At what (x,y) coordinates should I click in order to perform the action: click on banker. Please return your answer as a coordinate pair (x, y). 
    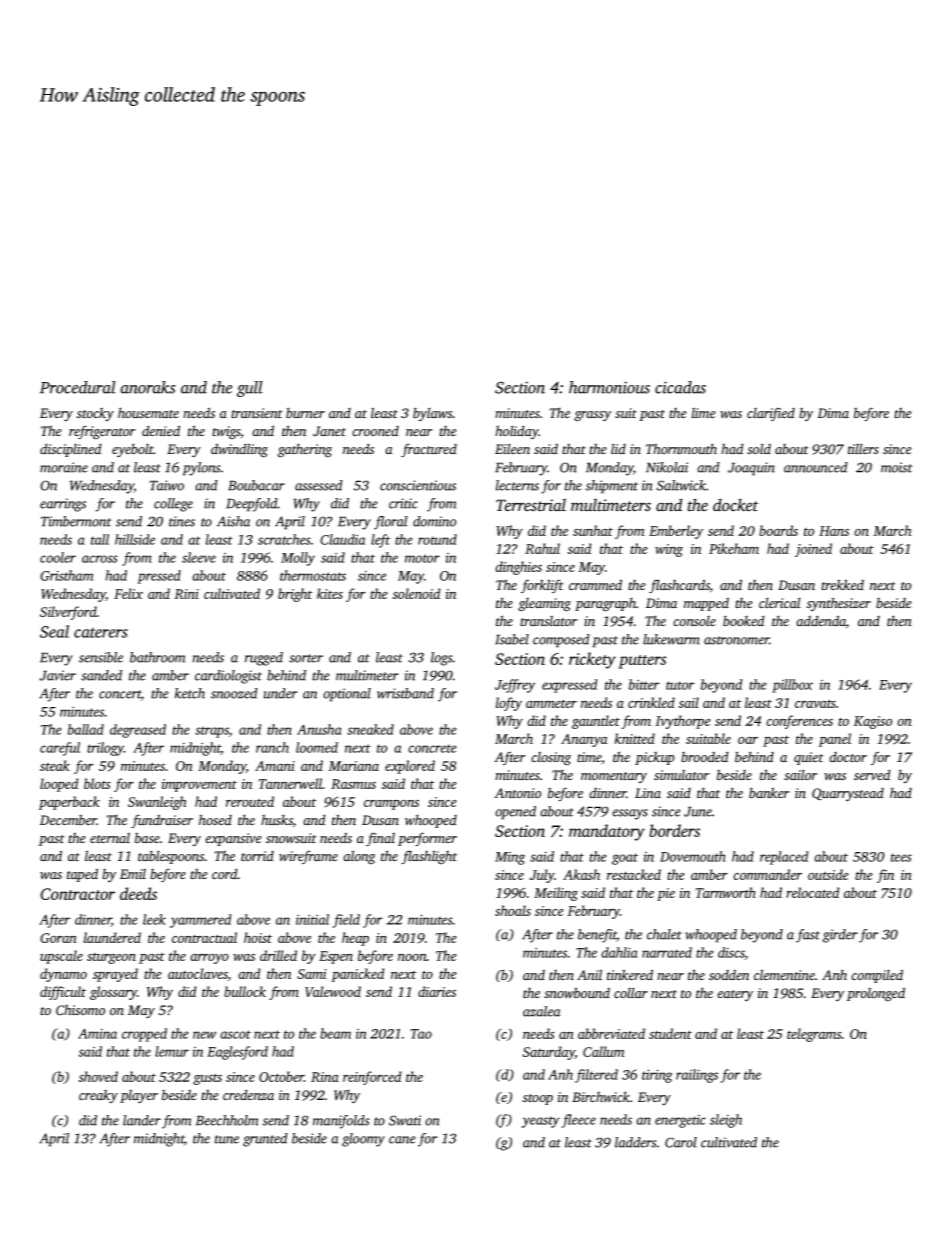
    Looking at the image, I should click on (769, 793).
